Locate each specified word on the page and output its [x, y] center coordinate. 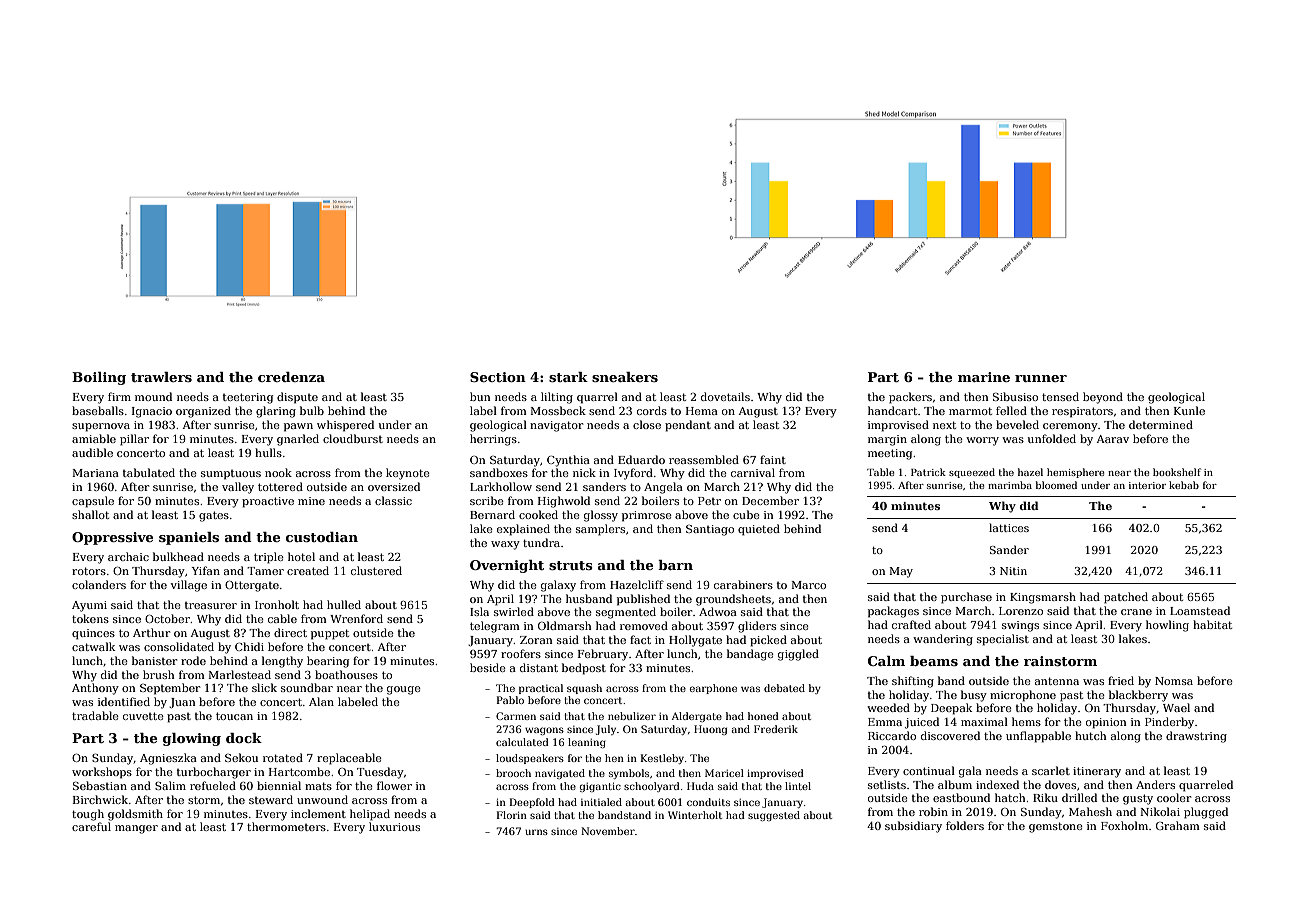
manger [136, 829]
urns [536, 832]
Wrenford [356, 618]
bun [480, 396]
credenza [291, 377]
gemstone [1056, 827]
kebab [1184, 485]
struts [571, 565]
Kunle [1189, 410]
